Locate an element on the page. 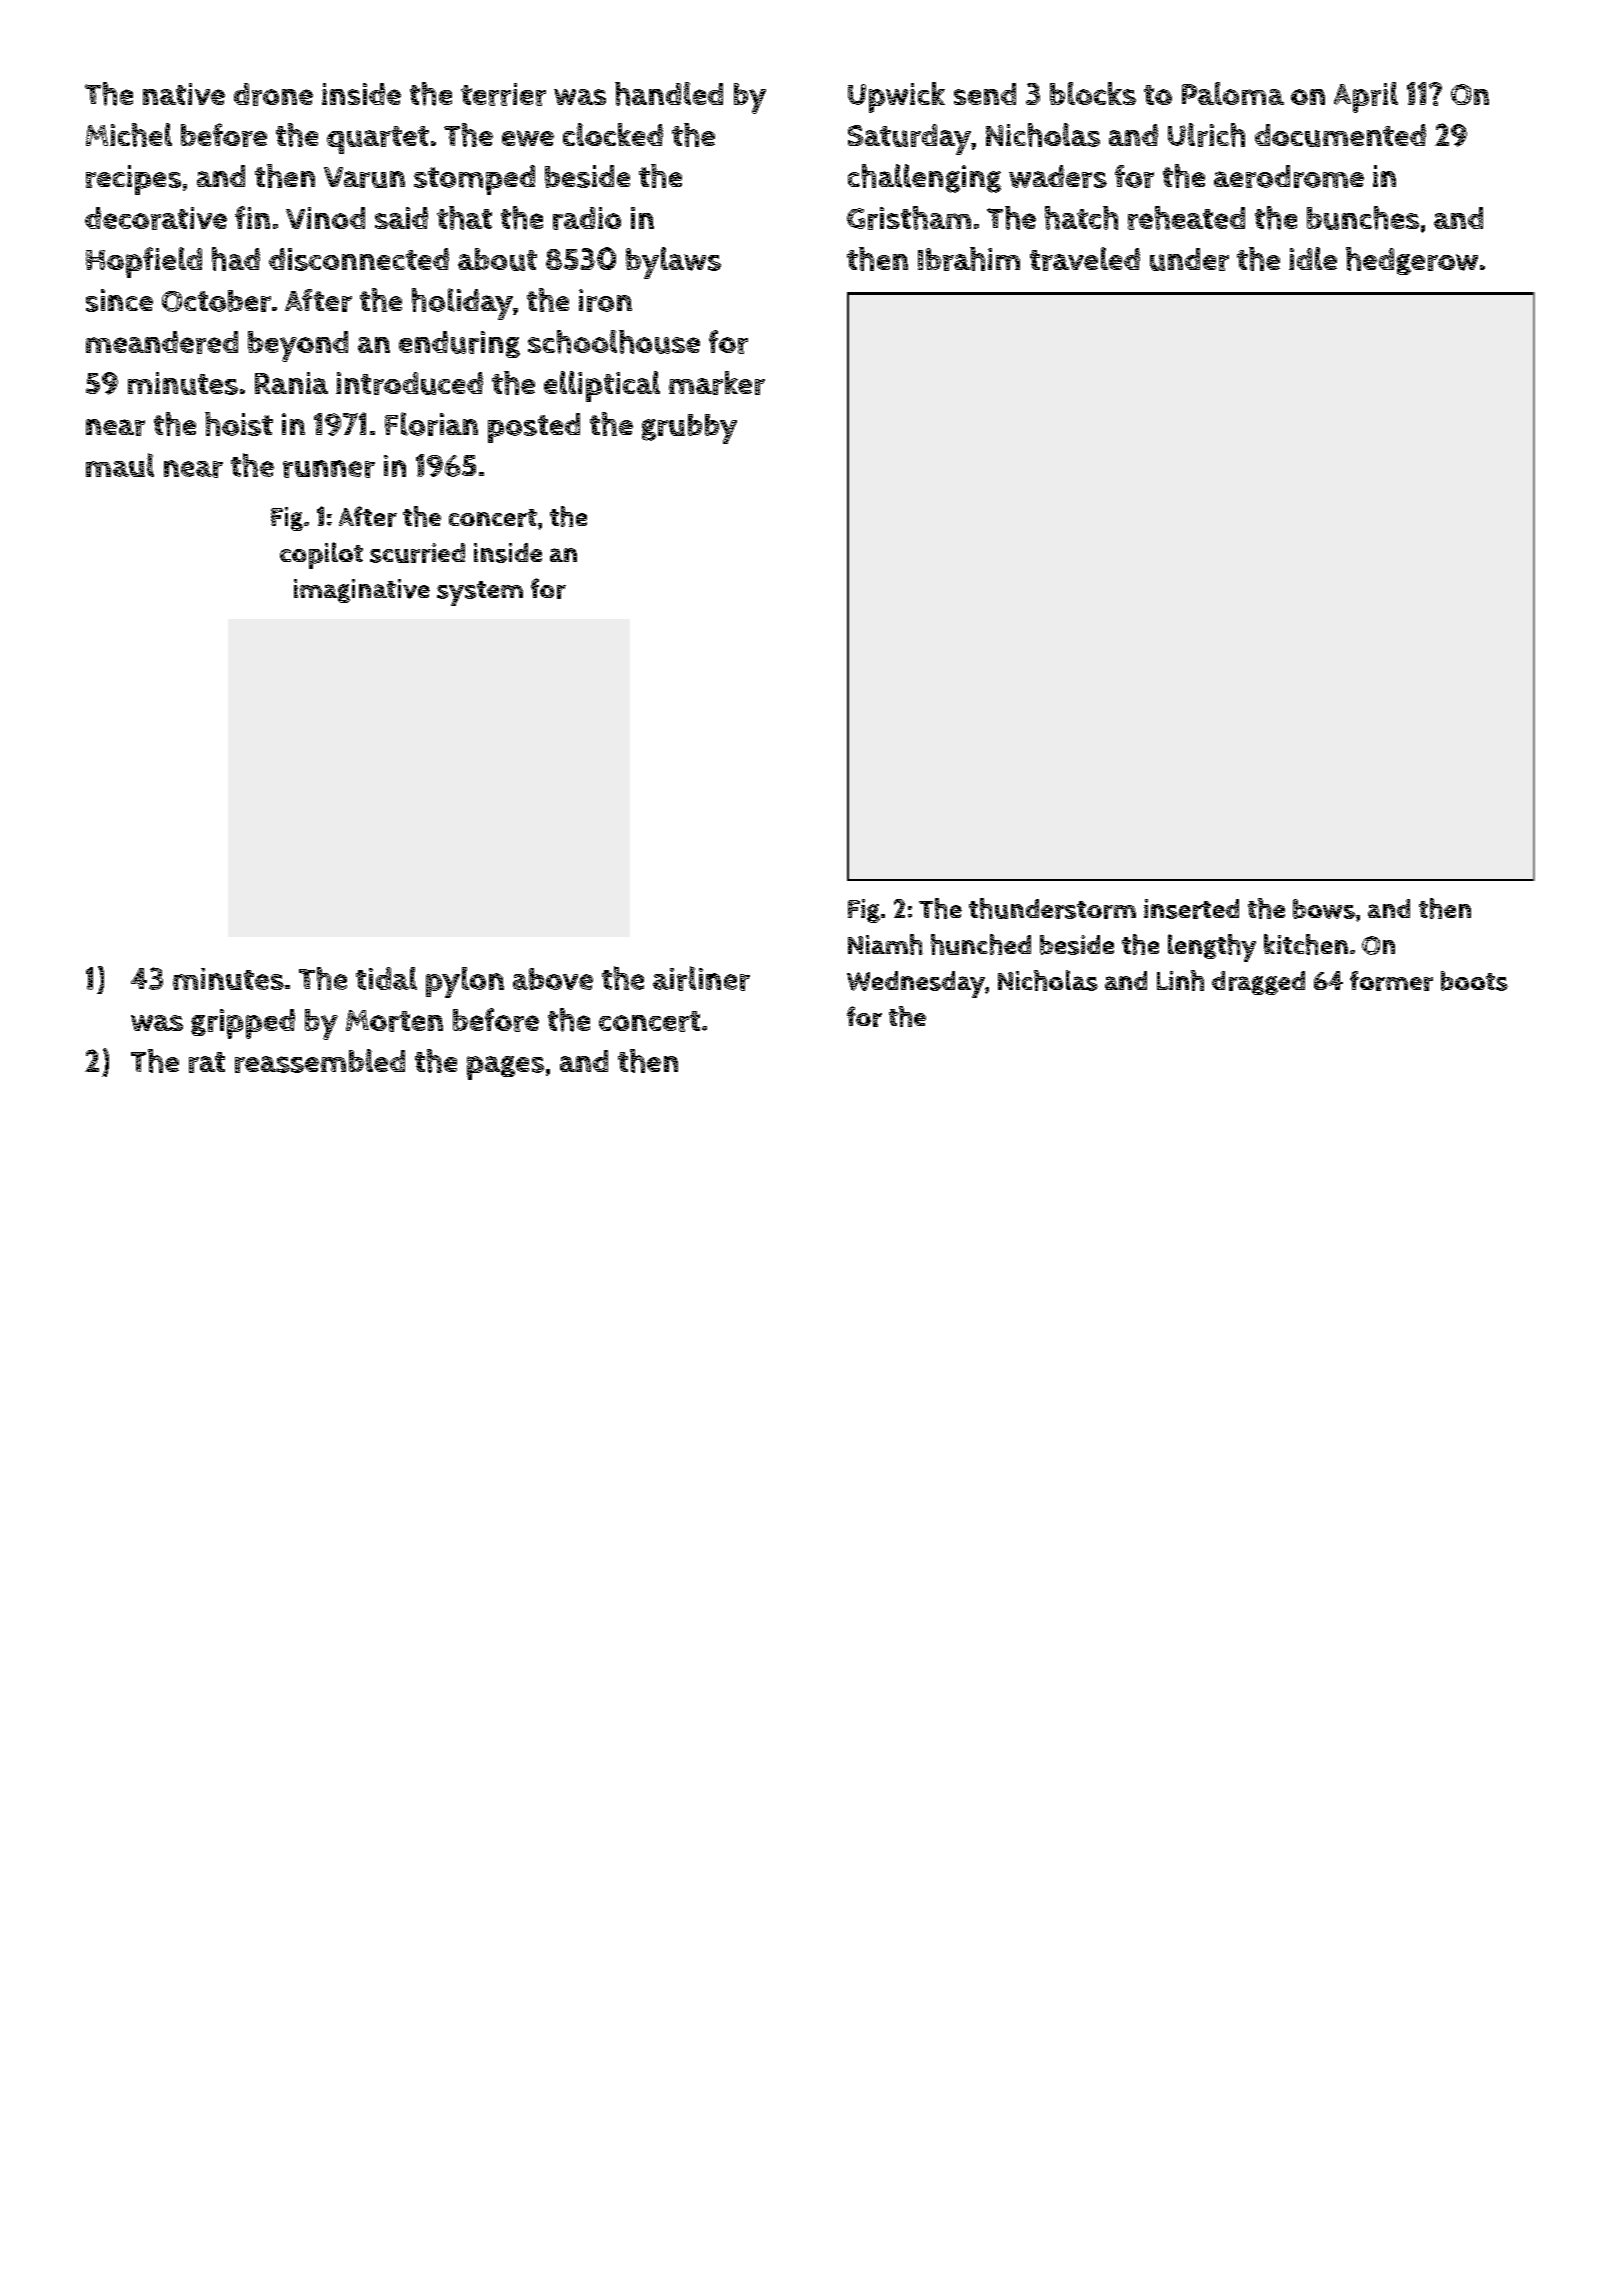 The height and width of the page is (2292, 1620). hedgerow is located at coordinates (1412, 261).
